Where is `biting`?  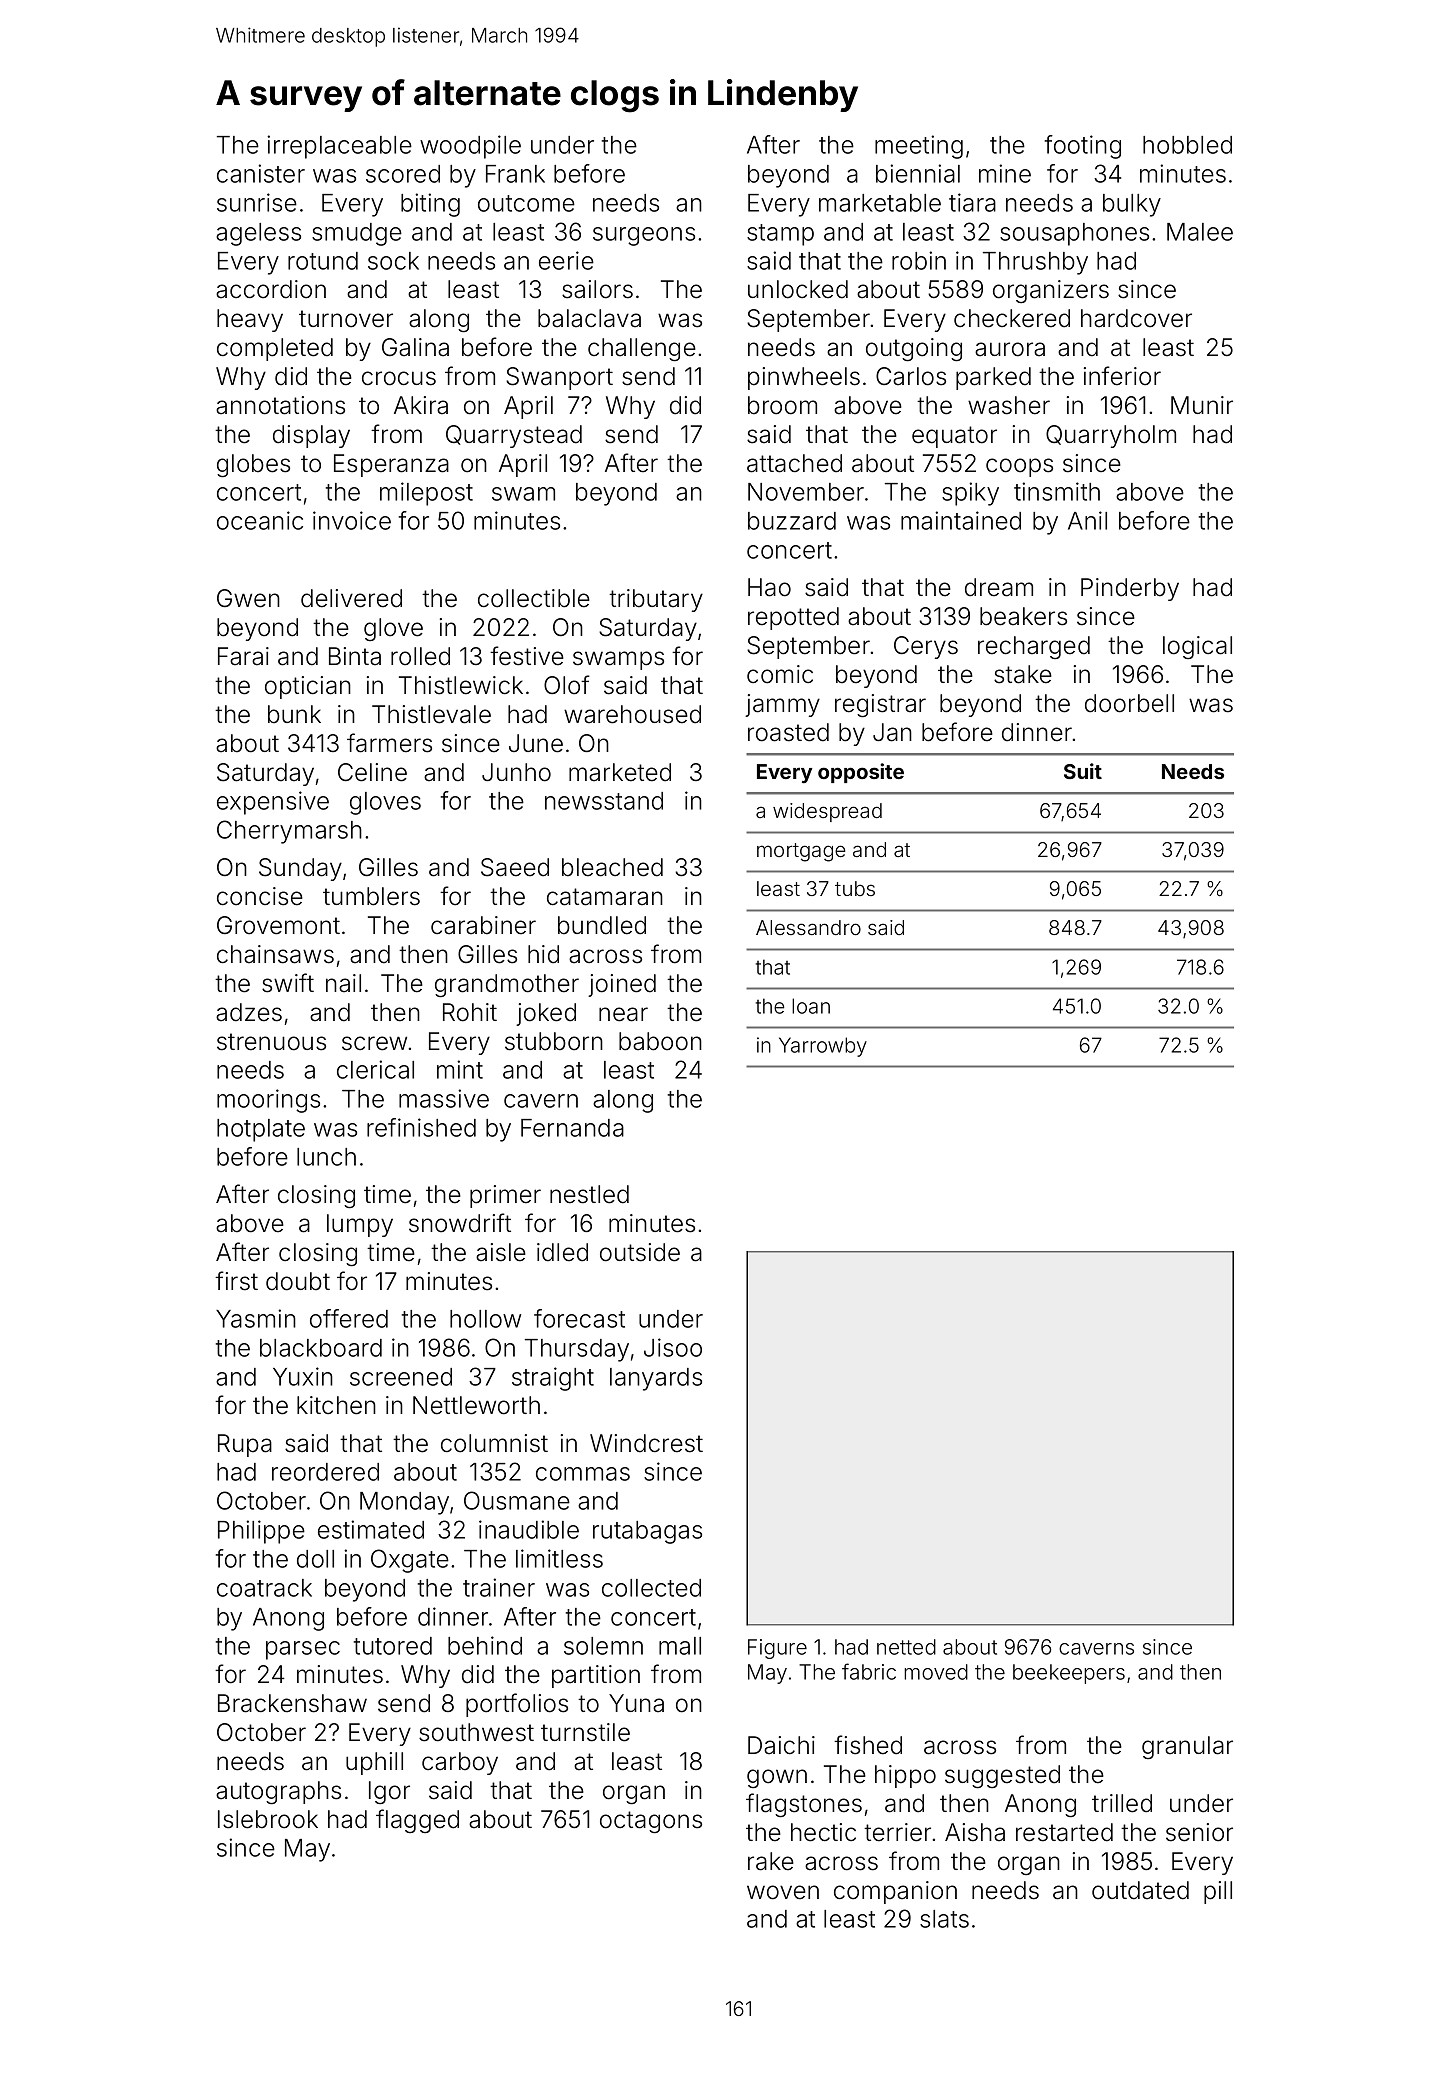 biting is located at coordinates (430, 205).
